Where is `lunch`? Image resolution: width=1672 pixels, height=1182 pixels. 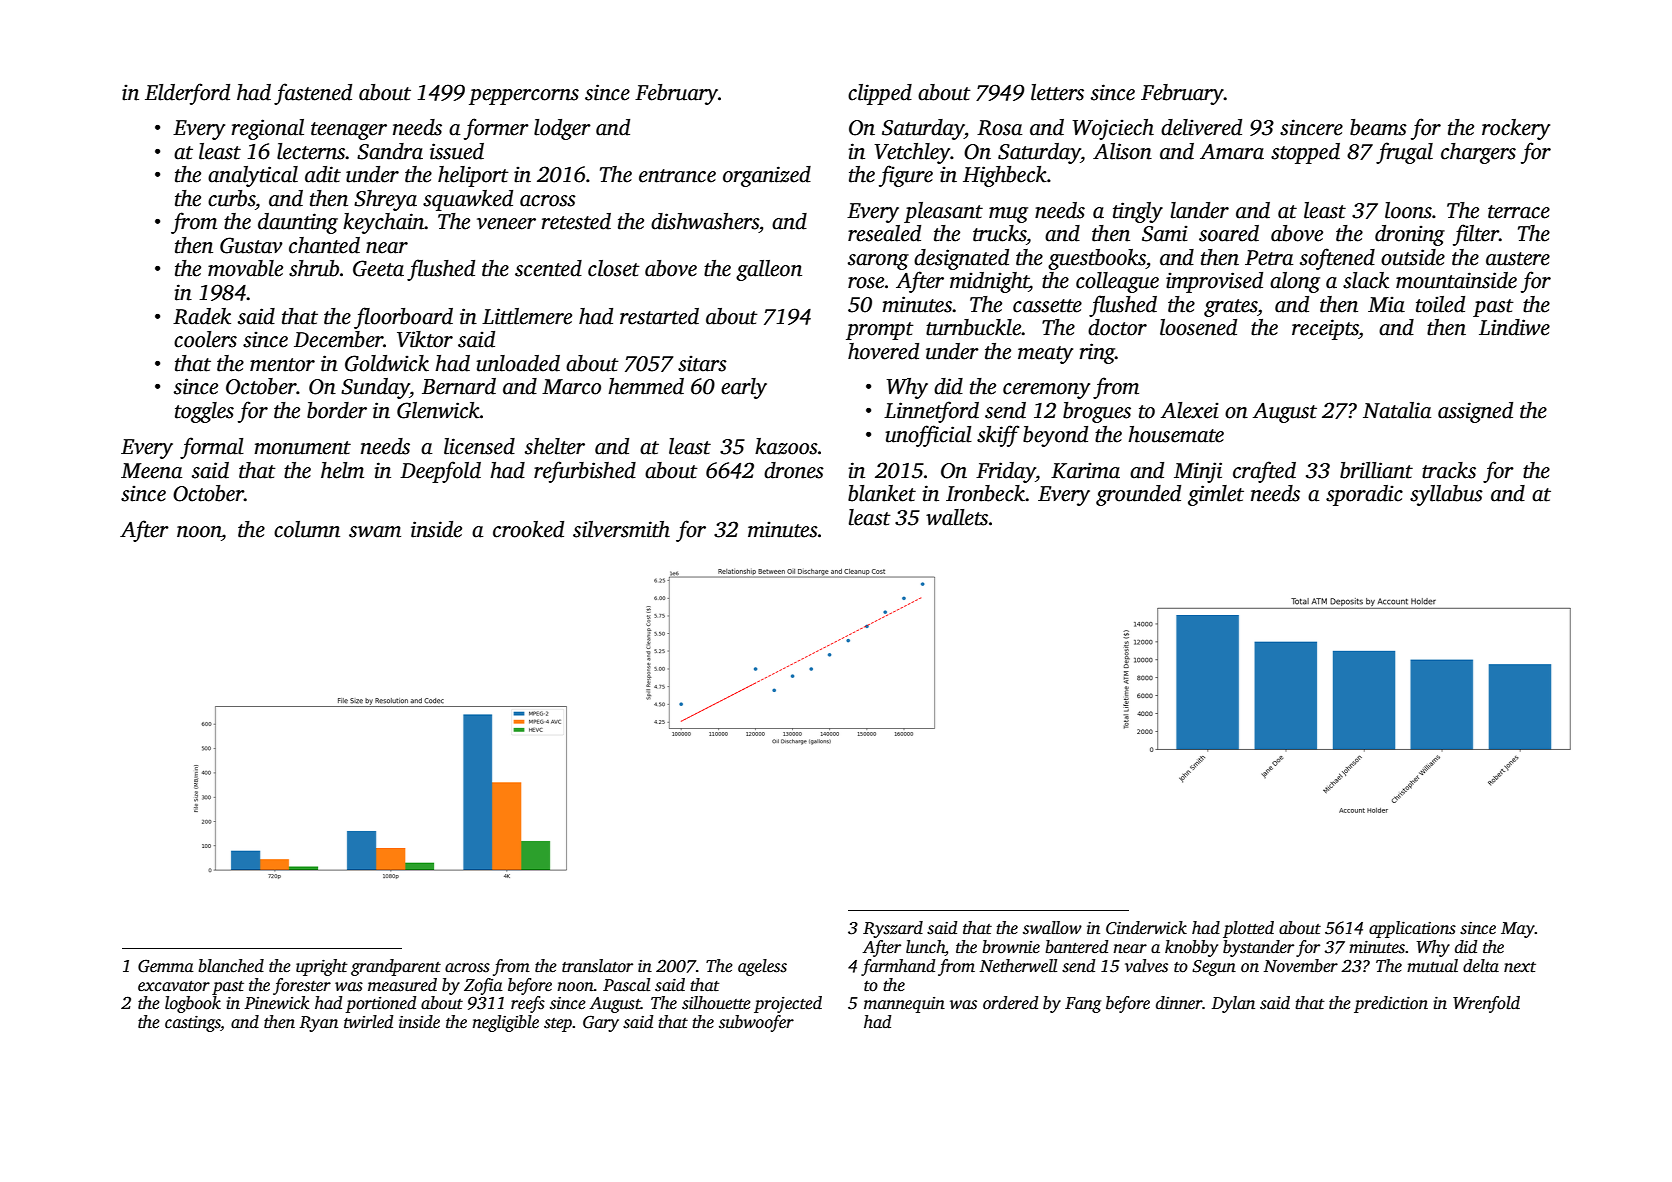
lunch is located at coordinates (925, 948).
